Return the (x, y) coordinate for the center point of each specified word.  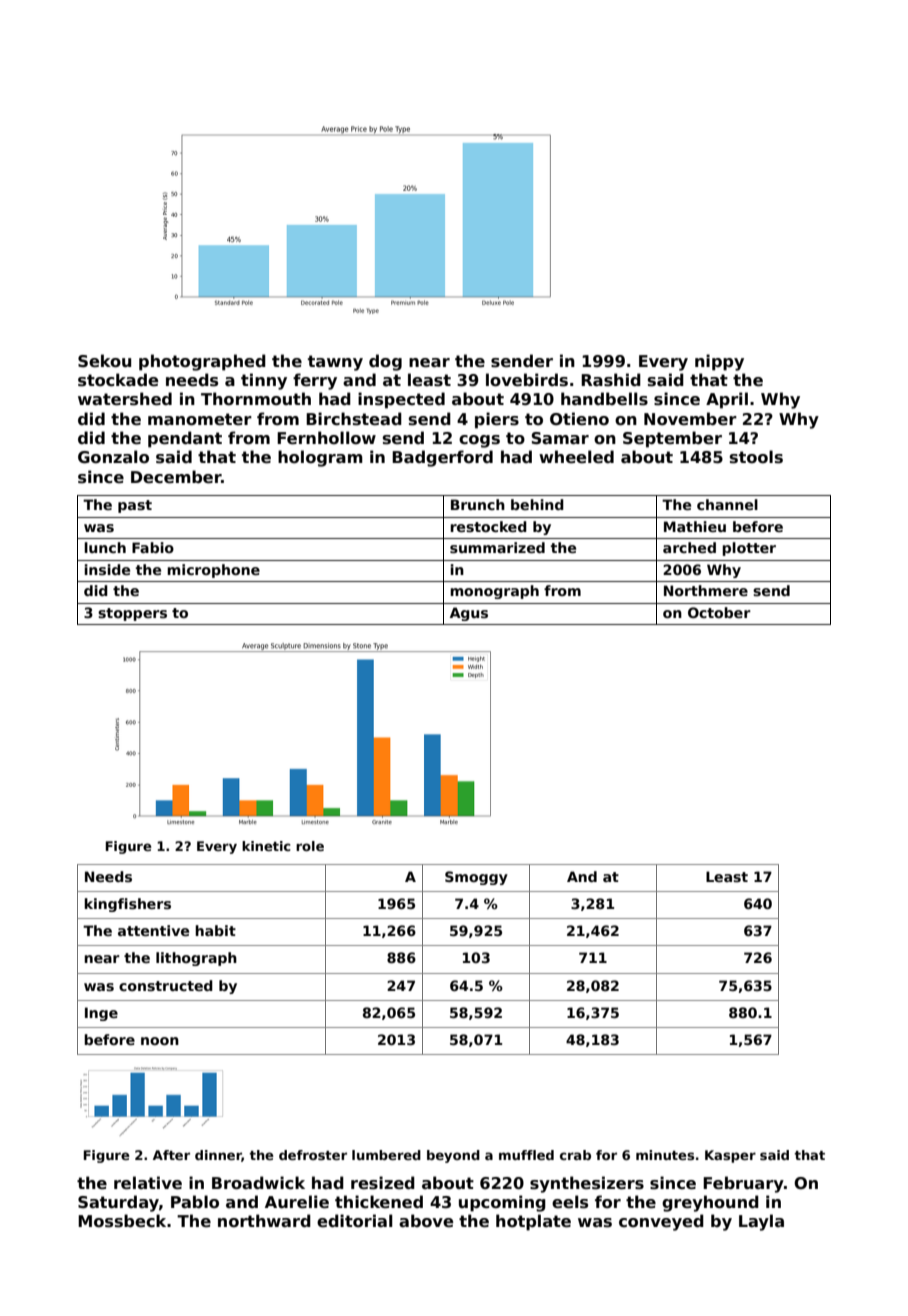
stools (756, 457)
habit (215, 930)
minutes (665, 1155)
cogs (479, 441)
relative (148, 1183)
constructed (166, 985)
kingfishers (127, 905)
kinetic (266, 846)
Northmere (706, 590)
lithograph (196, 959)
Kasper (730, 1156)
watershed (125, 399)
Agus (469, 614)
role (310, 846)
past (135, 506)
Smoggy (476, 878)
